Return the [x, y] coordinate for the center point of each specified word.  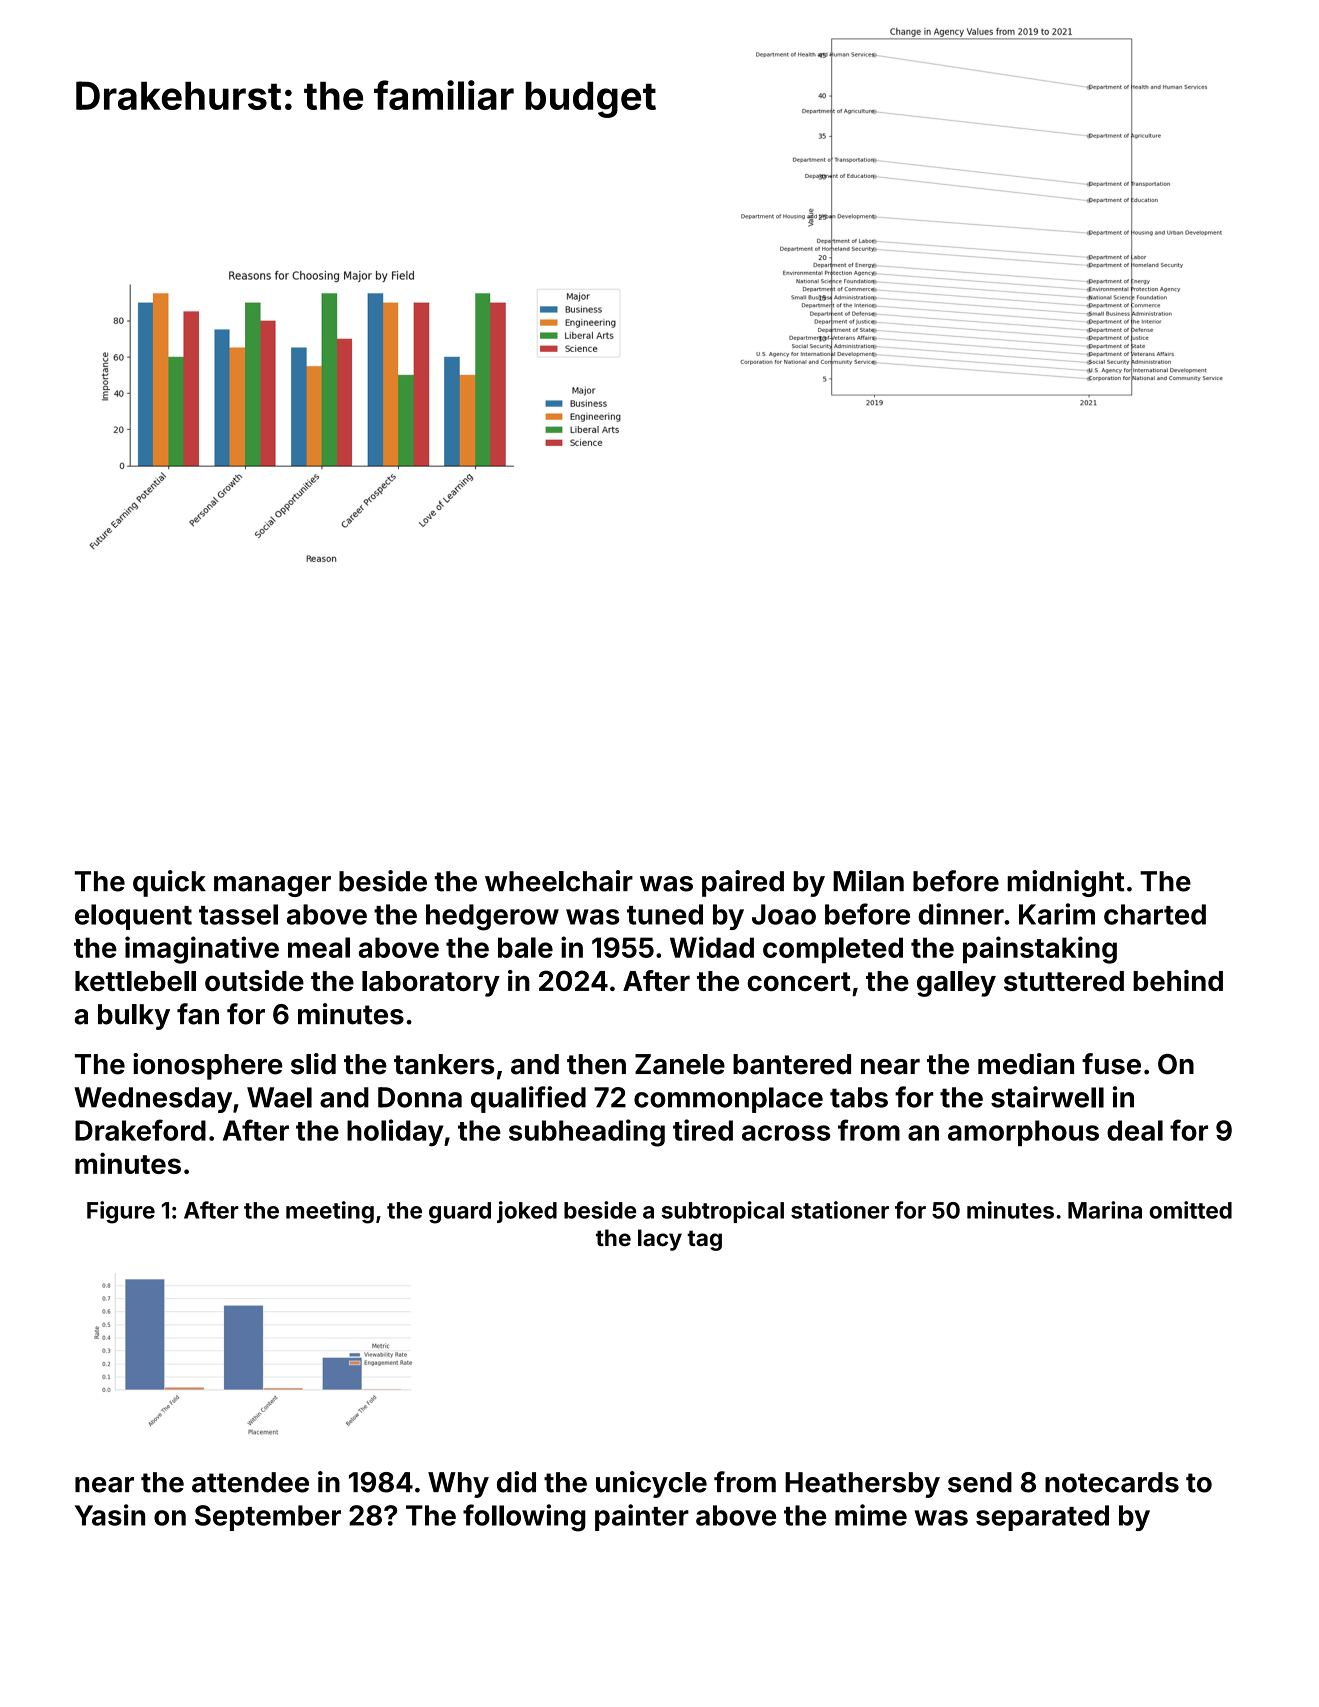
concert [799, 981]
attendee [250, 1482]
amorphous [1023, 1133]
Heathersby [862, 1485]
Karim [1057, 914]
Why [458, 1485]
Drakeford [140, 1130]
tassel [238, 914]
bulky [134, 1017]
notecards [1112, 1482]
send [980, 1482]
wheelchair [559, 881]
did [516, 1482]
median [1026, 1064]
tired [703, 1130]
